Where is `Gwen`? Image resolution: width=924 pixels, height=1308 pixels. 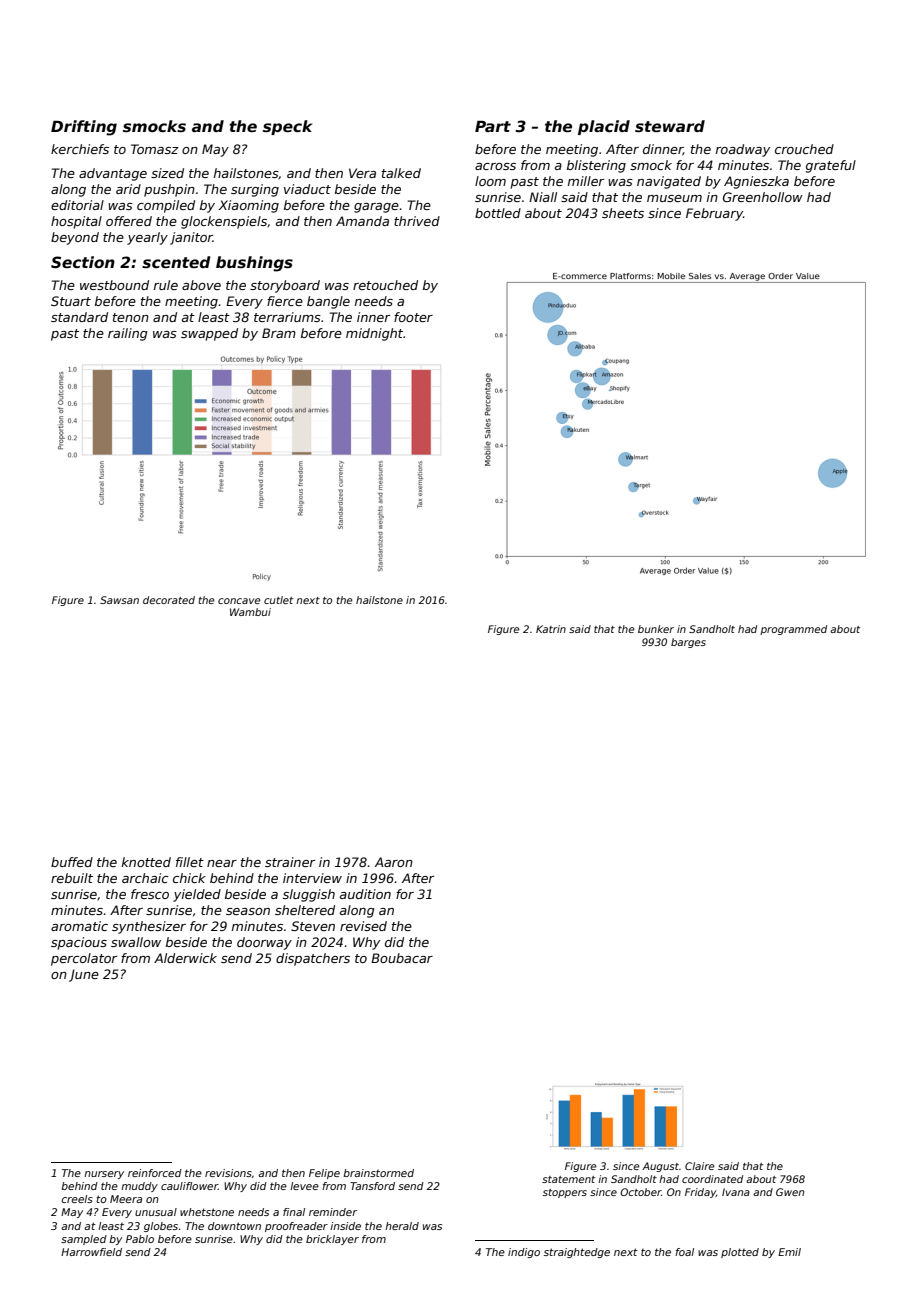 Gwen is located at coordinates (790, 1192).
